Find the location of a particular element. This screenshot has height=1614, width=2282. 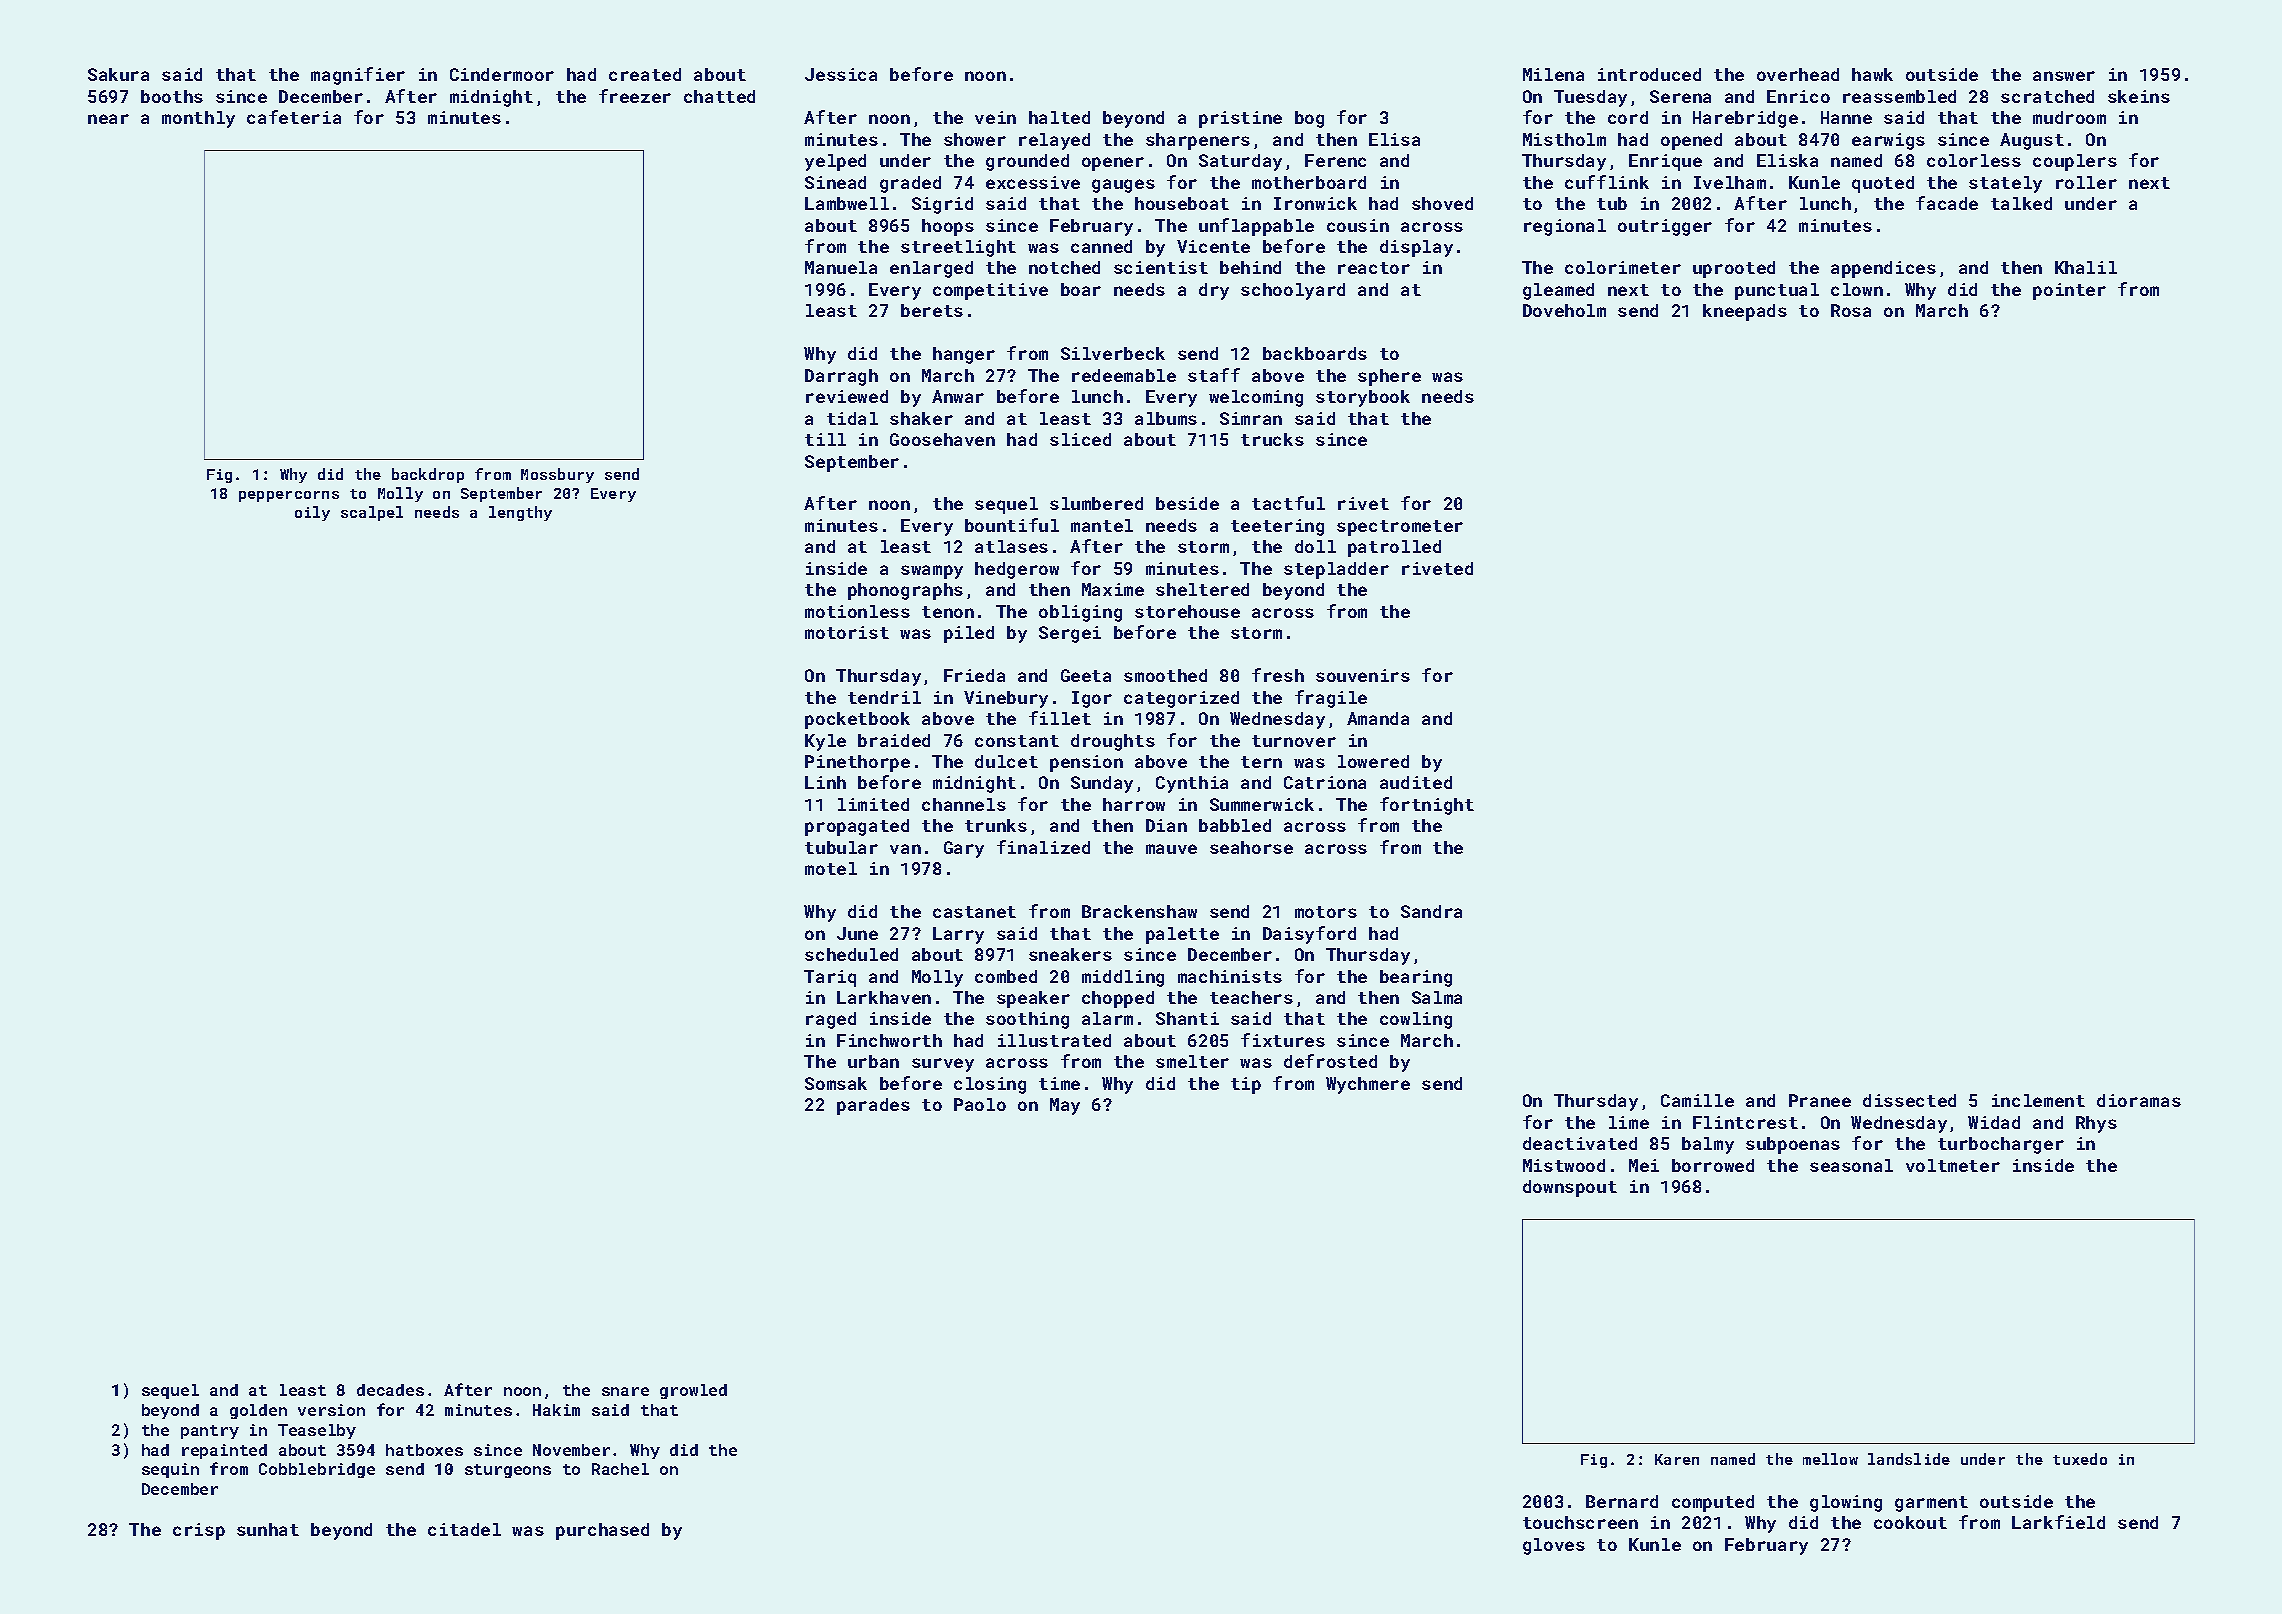

competitive is located at coordinates (990, 291).
